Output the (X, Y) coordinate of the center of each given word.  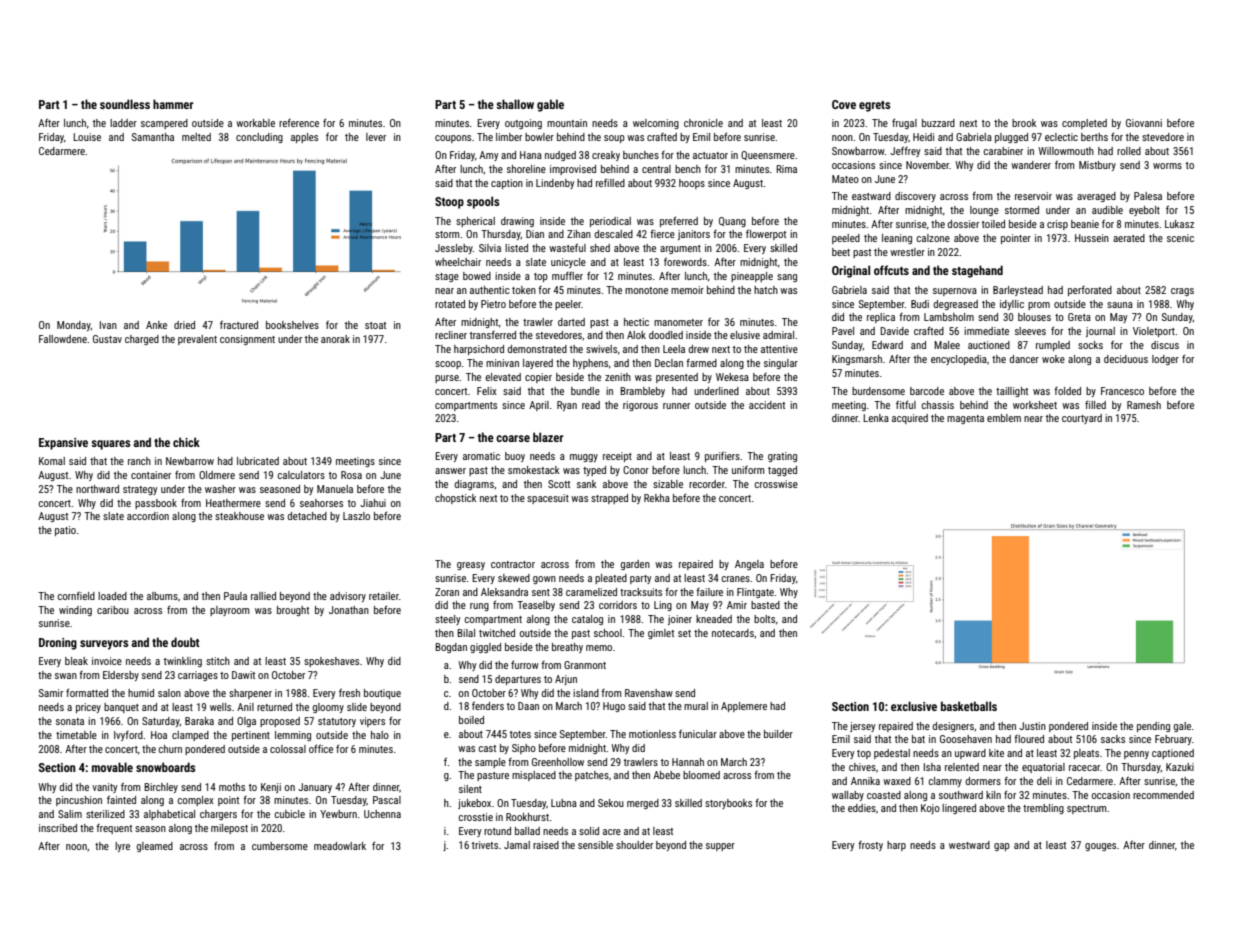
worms (1167, 166)
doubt (185, 642)
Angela (749, 565)
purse (447, 379)
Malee (947, 345)
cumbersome (280, 846)
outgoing (523, 124)
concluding (259, 138)
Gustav (107, 339)
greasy (471, 566)
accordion (148, 516)
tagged (782, 471)
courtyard (1082, 419)
